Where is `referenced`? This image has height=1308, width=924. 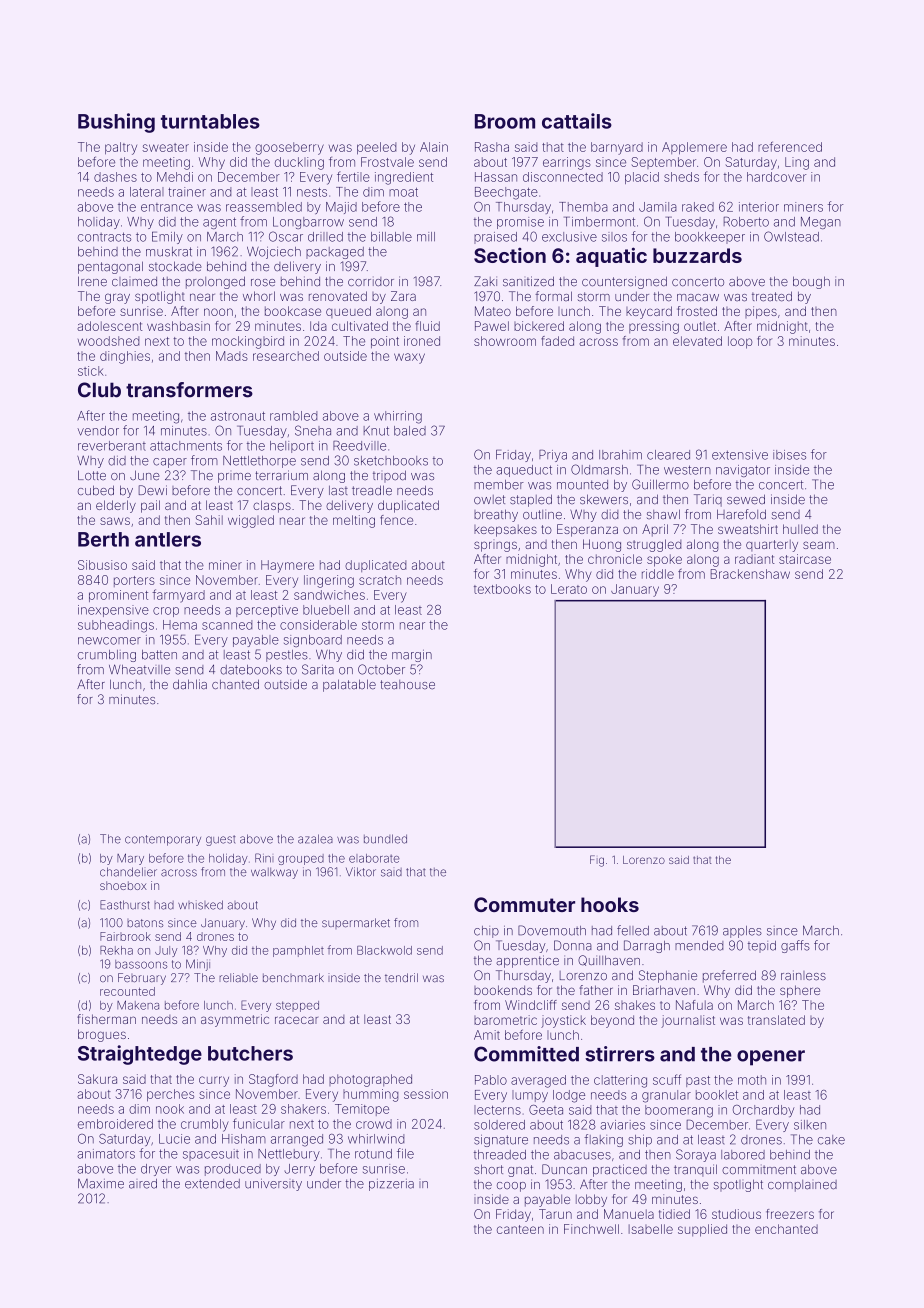 referenced is located at coordinates (790, 146).
